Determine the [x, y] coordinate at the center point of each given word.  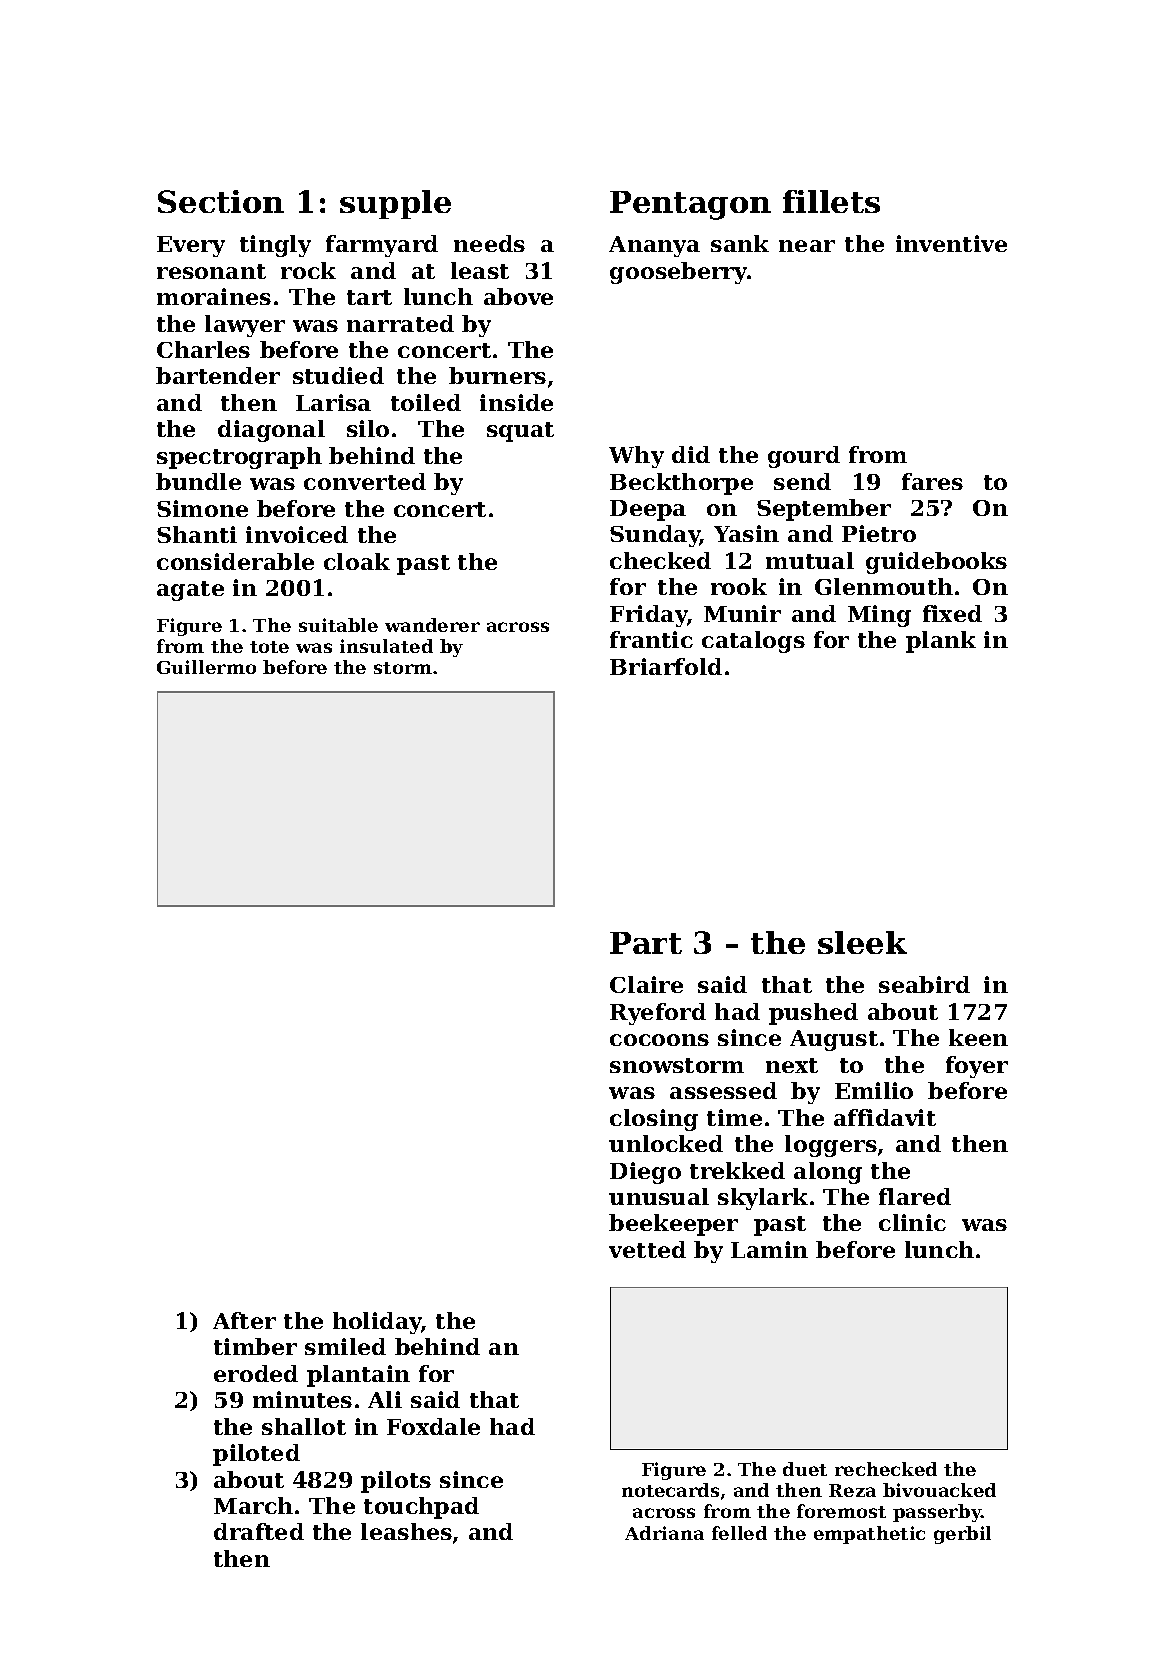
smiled [345, 1346]
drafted [259, 1531]
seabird [924, 984]
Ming [879, 616]
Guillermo [206, 667]
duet [805, 1469]
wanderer [432, 625]
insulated [386, 646]
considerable [235, 561]
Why [636, 457]
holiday [377, 1323]
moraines [214, 296]
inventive [951, 243]
